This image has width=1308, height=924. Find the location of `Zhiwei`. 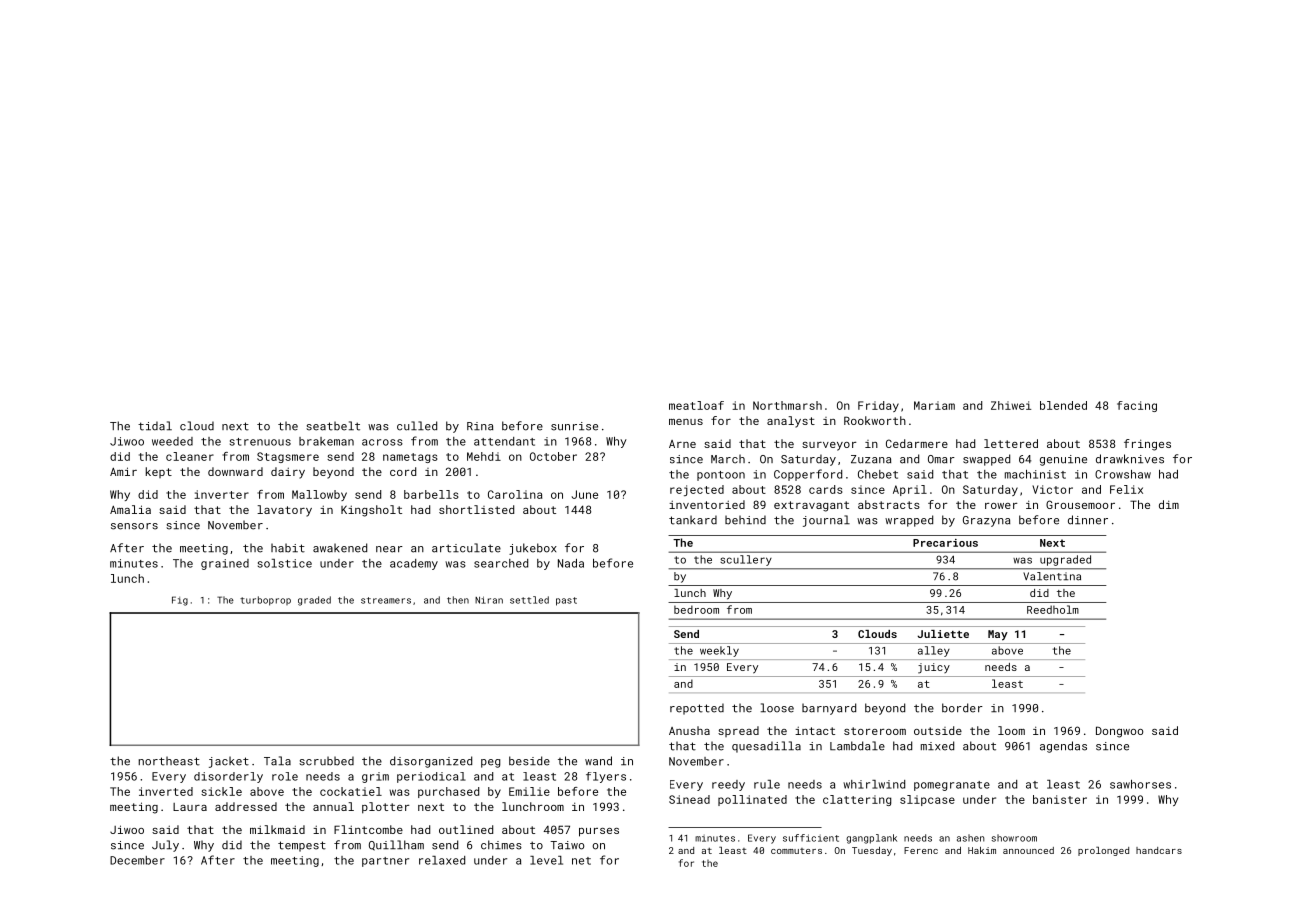

Zhiwei is located at coordinates (1011, 405).
